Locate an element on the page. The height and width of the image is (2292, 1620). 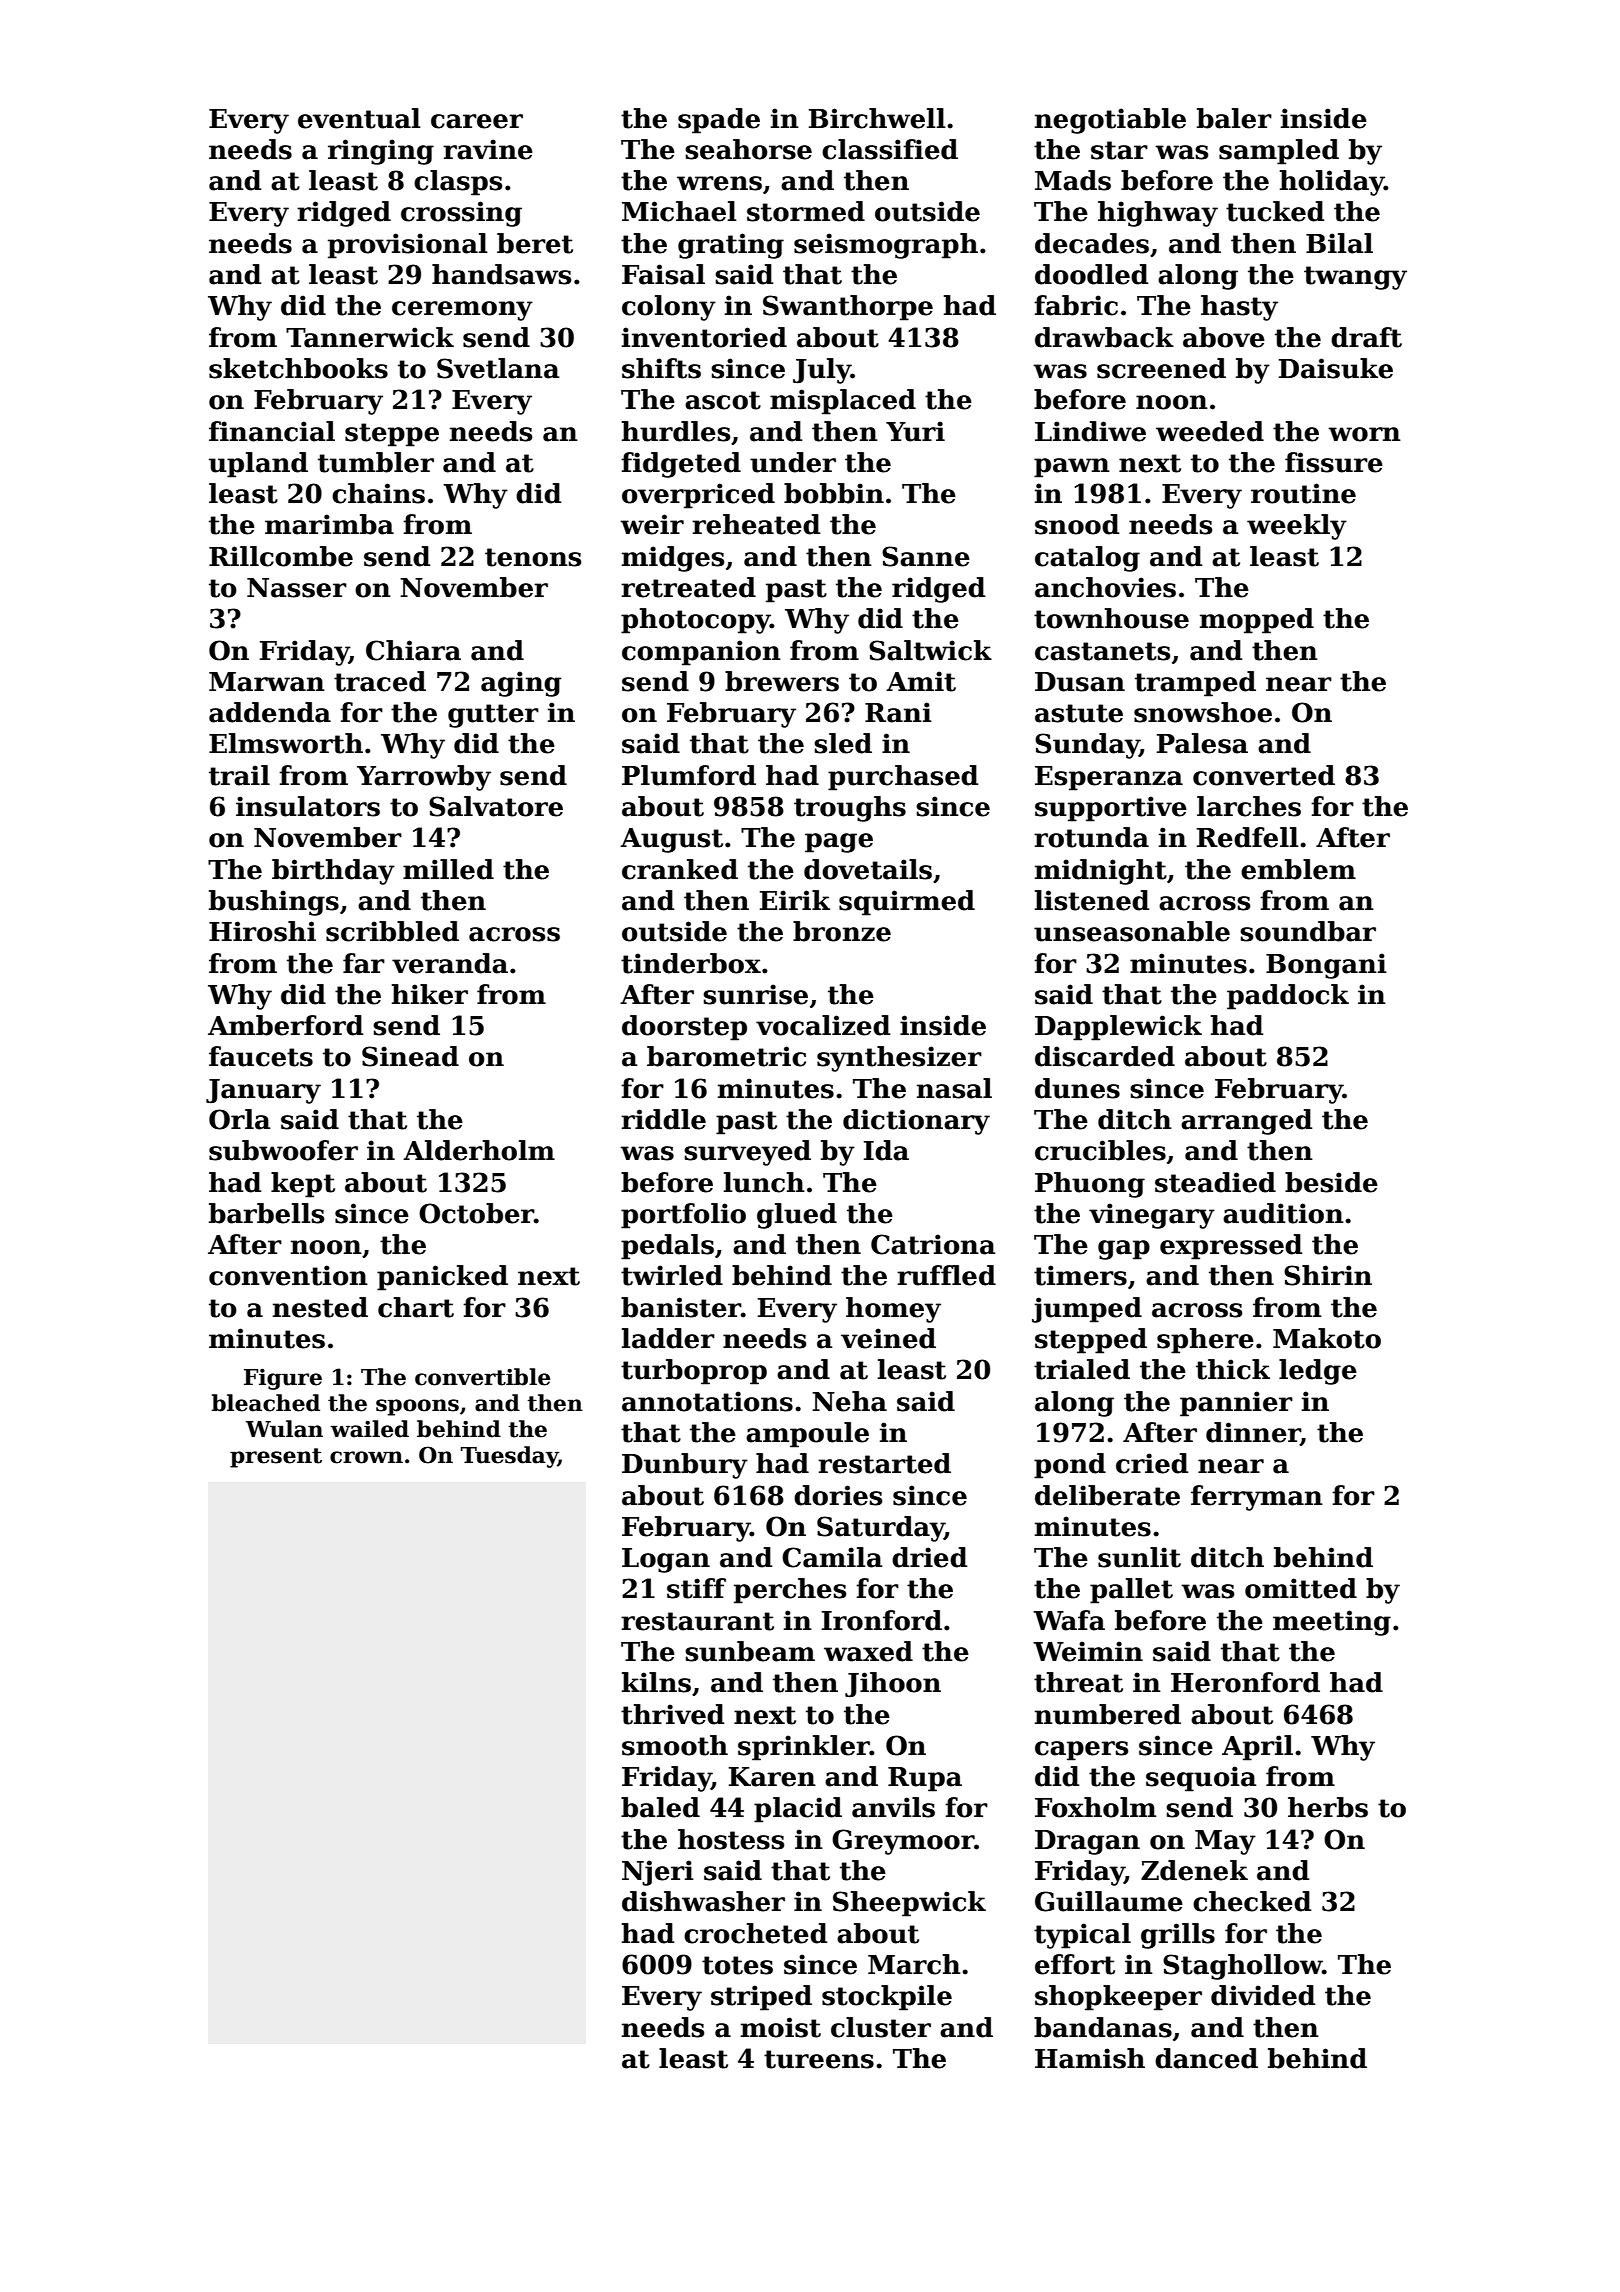
present is located at coordinates (276, 1458).
